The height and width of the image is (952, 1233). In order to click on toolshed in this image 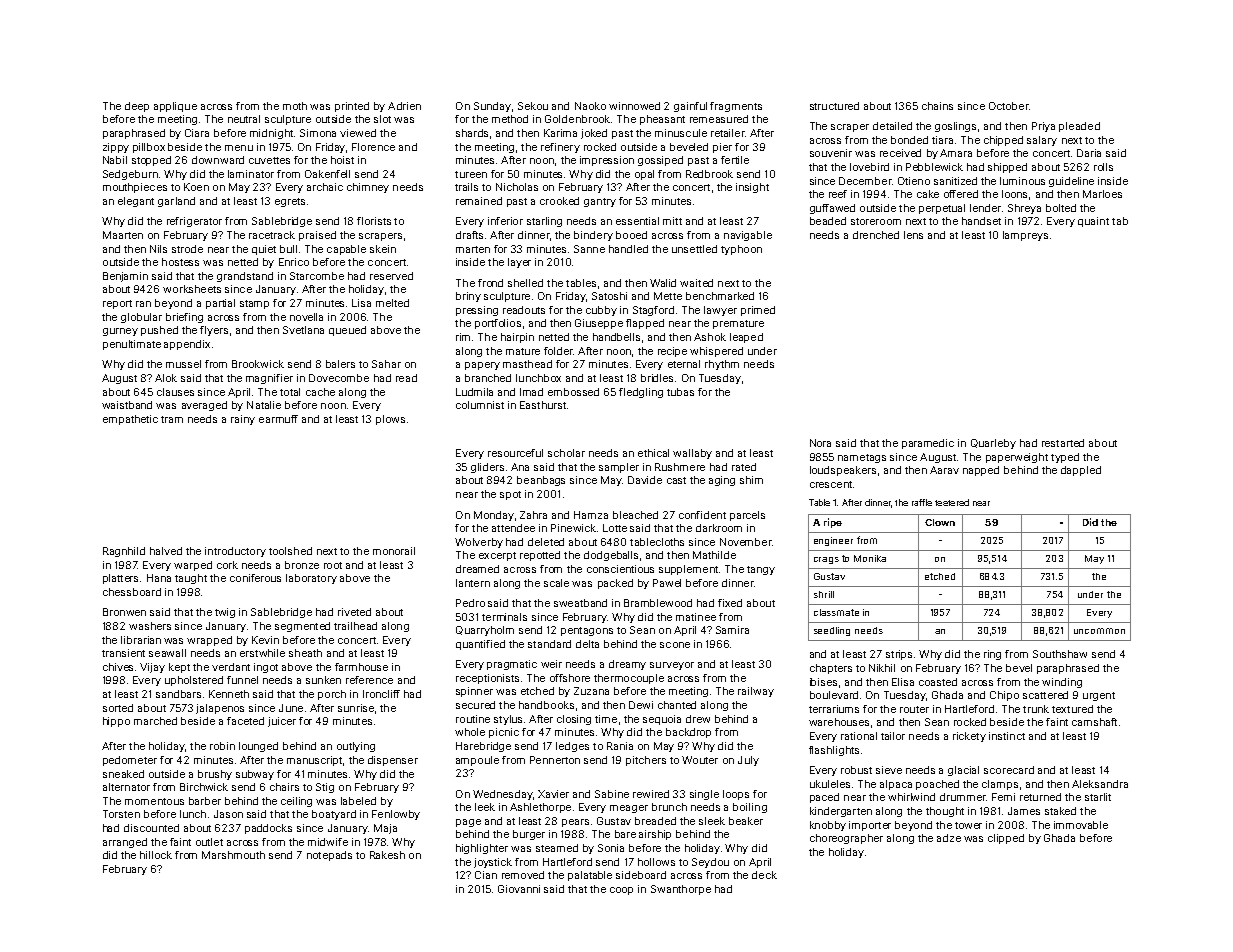, I will do `click(290, 551)`.
